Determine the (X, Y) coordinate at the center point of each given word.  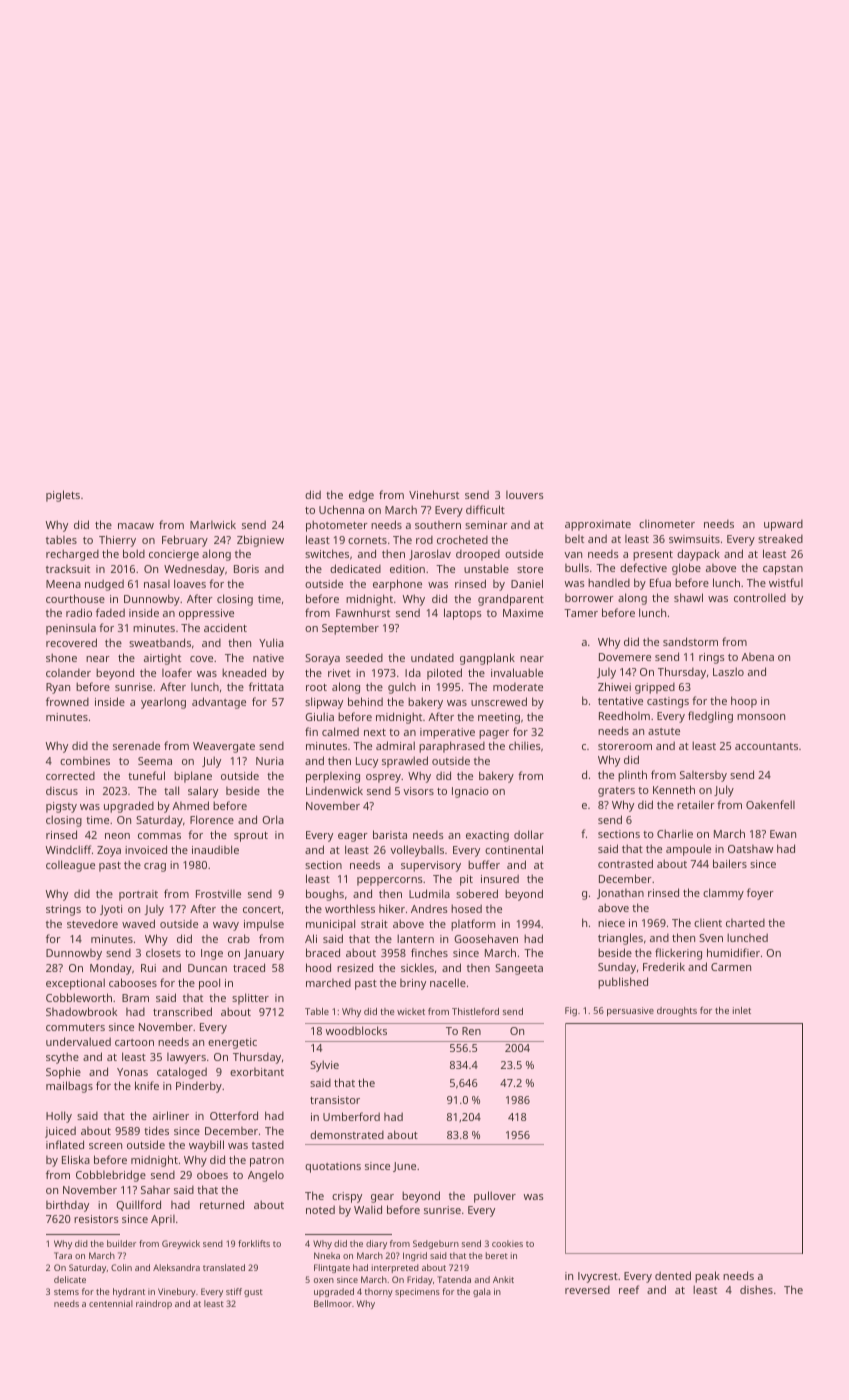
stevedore (92, 923)
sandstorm (690, 641)
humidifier (733, 952)
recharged (72, 555)
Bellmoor (333, 1303)
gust (253, 1293)
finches (429, 952)
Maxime (523, 613)
